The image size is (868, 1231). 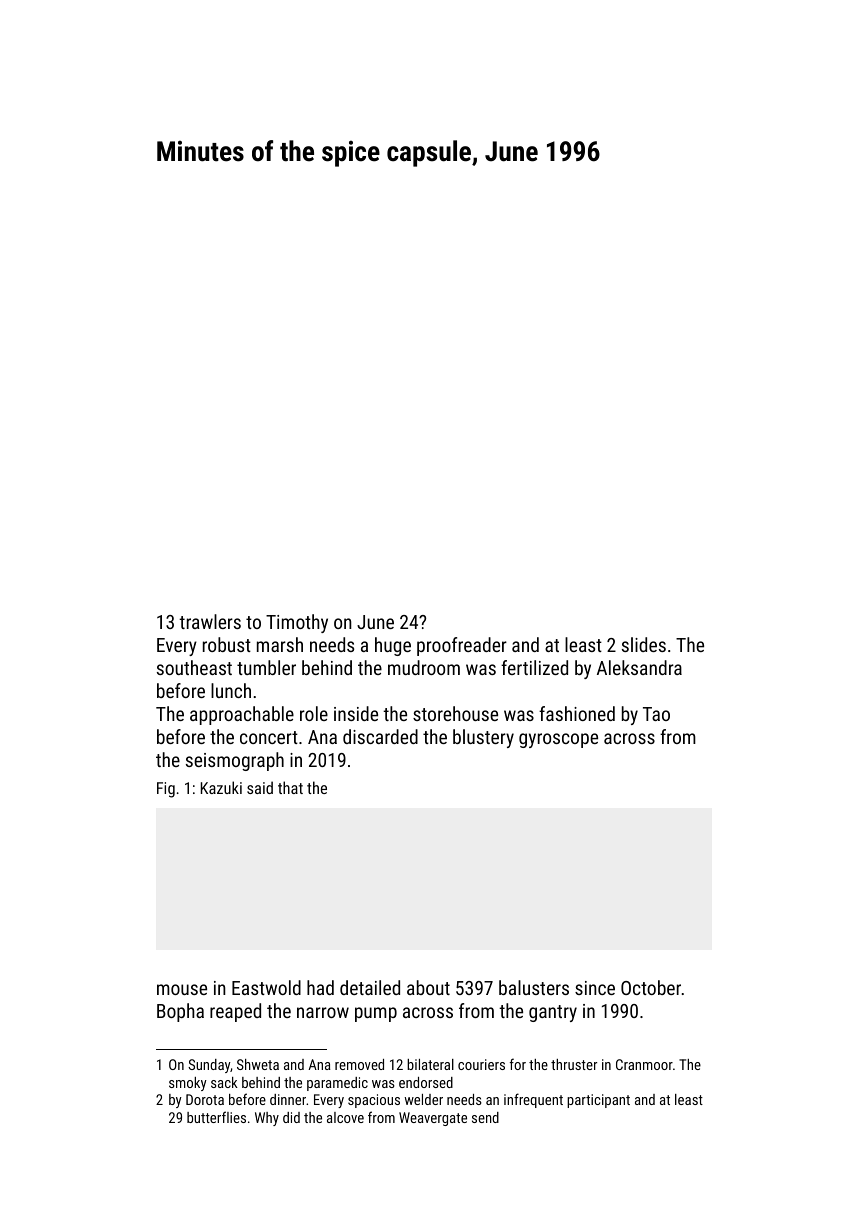 I want to click on Bopha, so click(x=180, y=1012).
